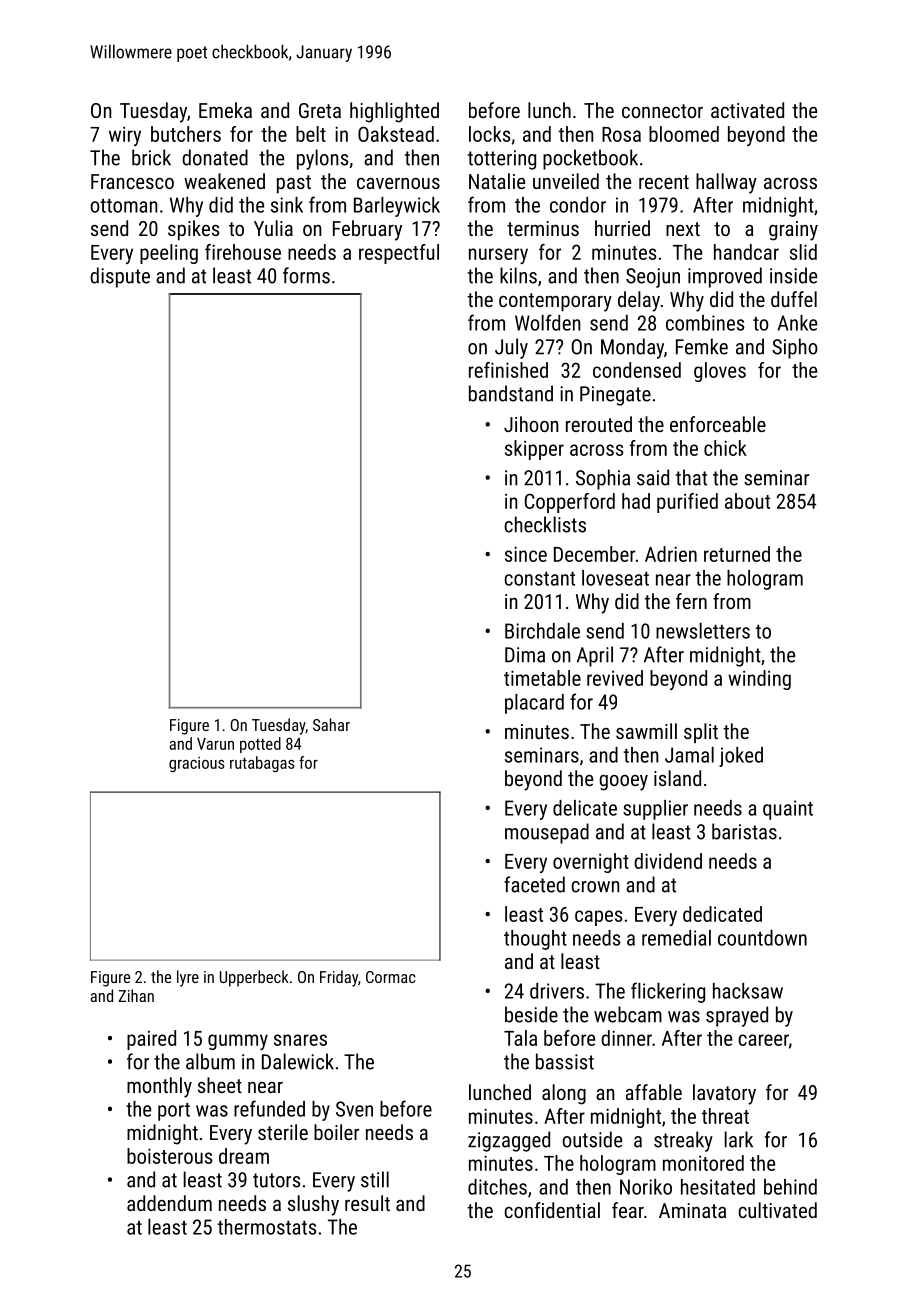 The image size is (908, 1316). What do you see at coordinates (741, 757) in the image?
I see `joked` at bounding box center [741, 757].
